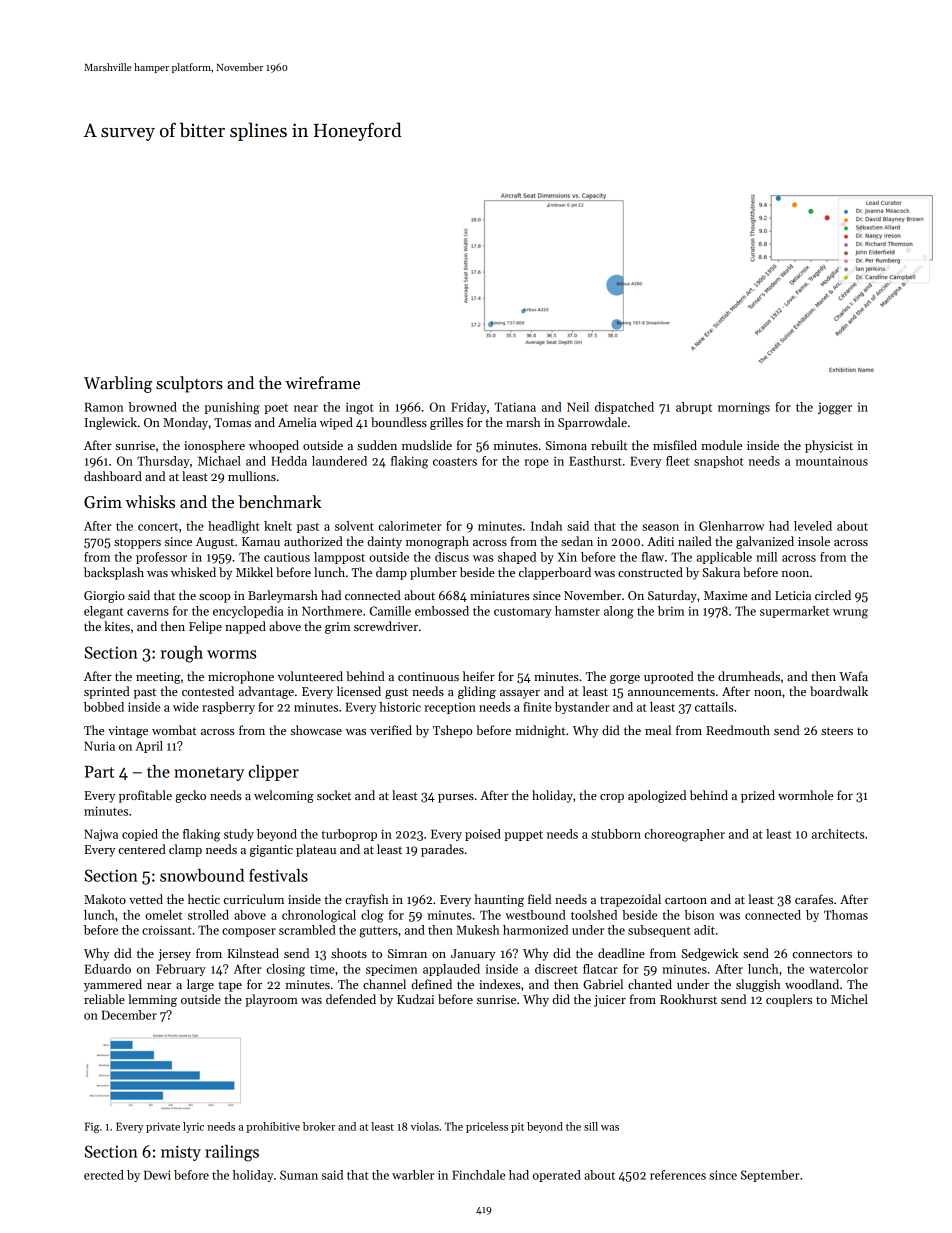  I want to click on Dewi, so click(157, 1175).
